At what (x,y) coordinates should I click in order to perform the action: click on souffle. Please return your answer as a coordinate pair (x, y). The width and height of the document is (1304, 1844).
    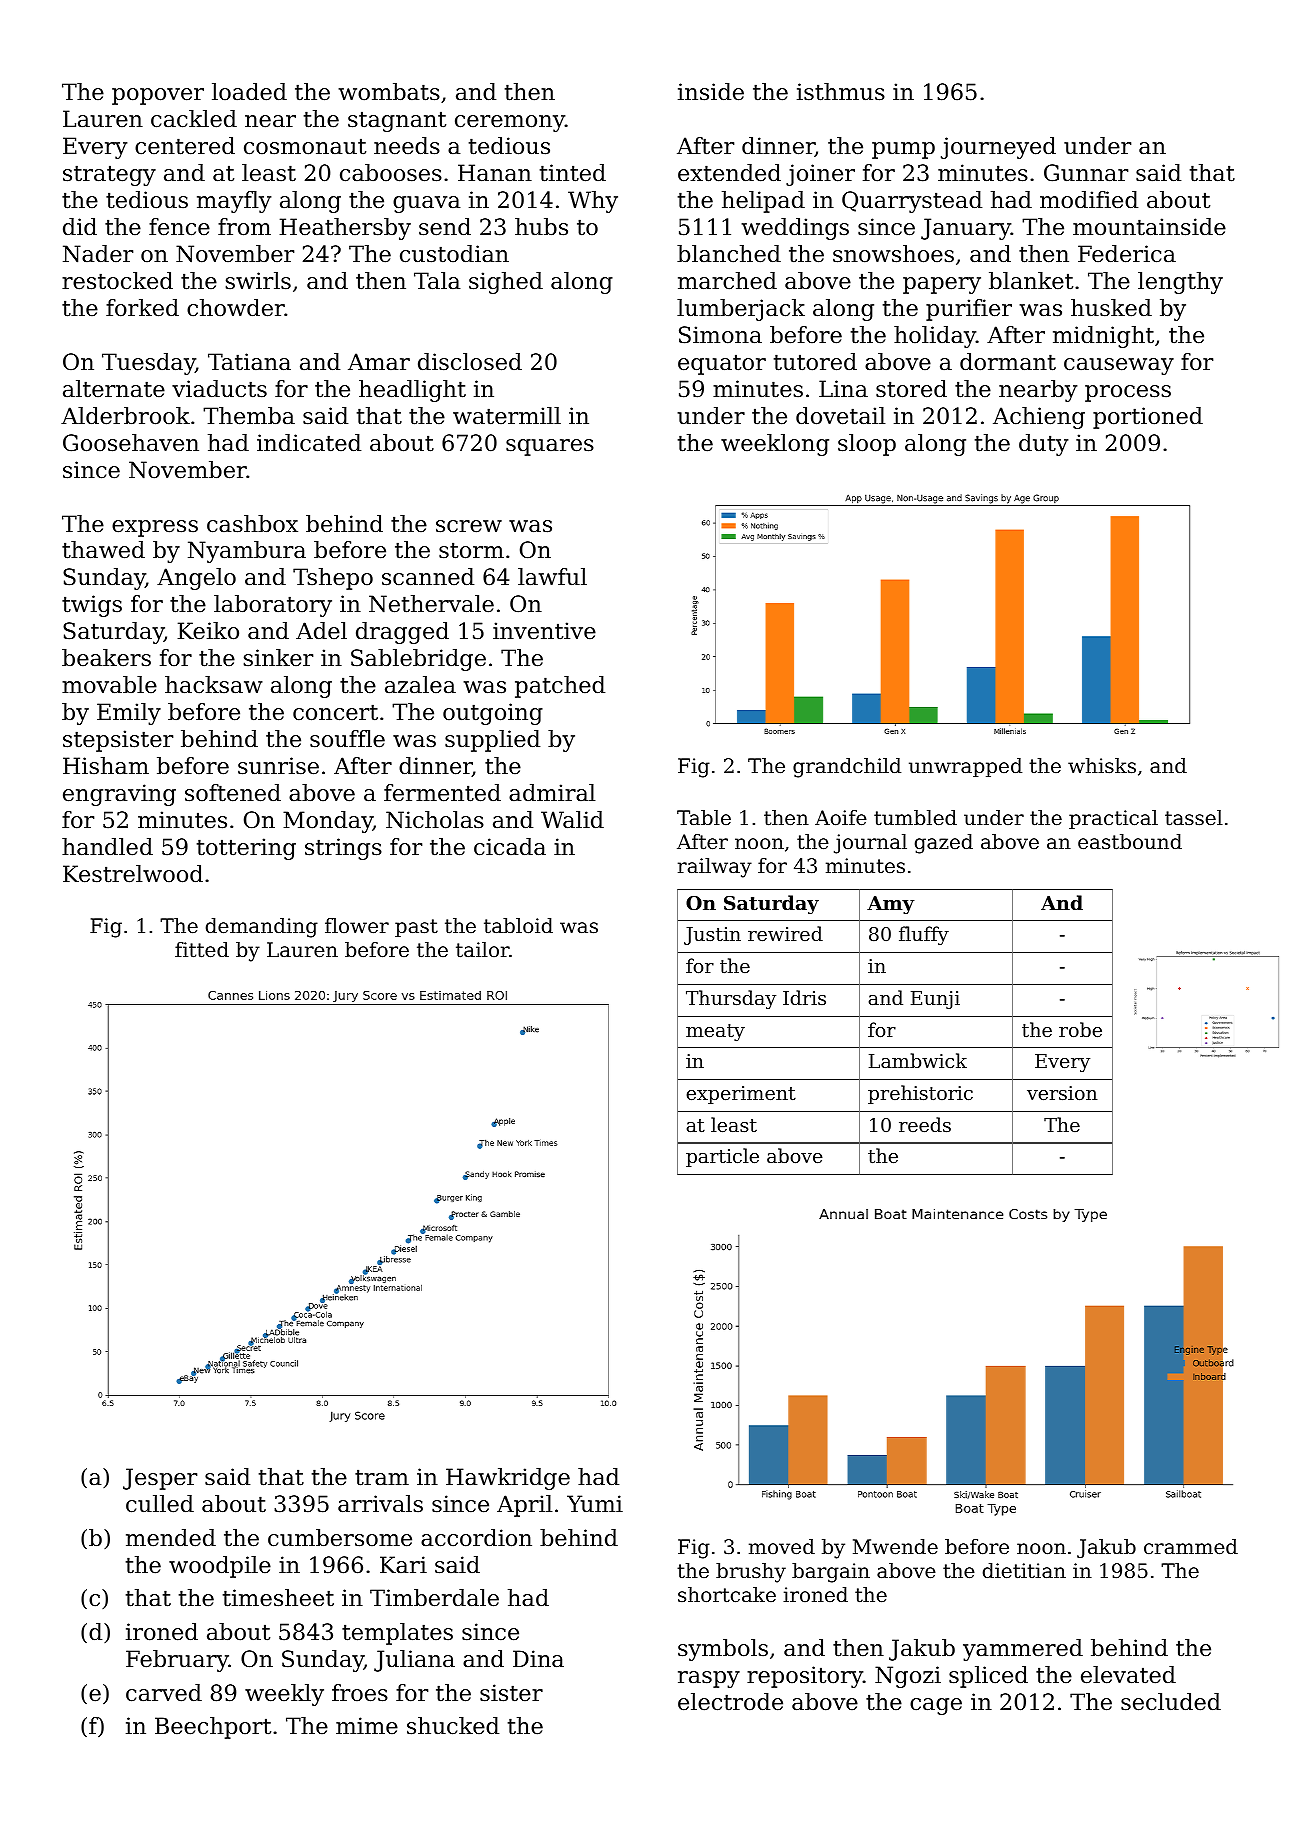
    Looking at the image, I should click on (347, 739).
